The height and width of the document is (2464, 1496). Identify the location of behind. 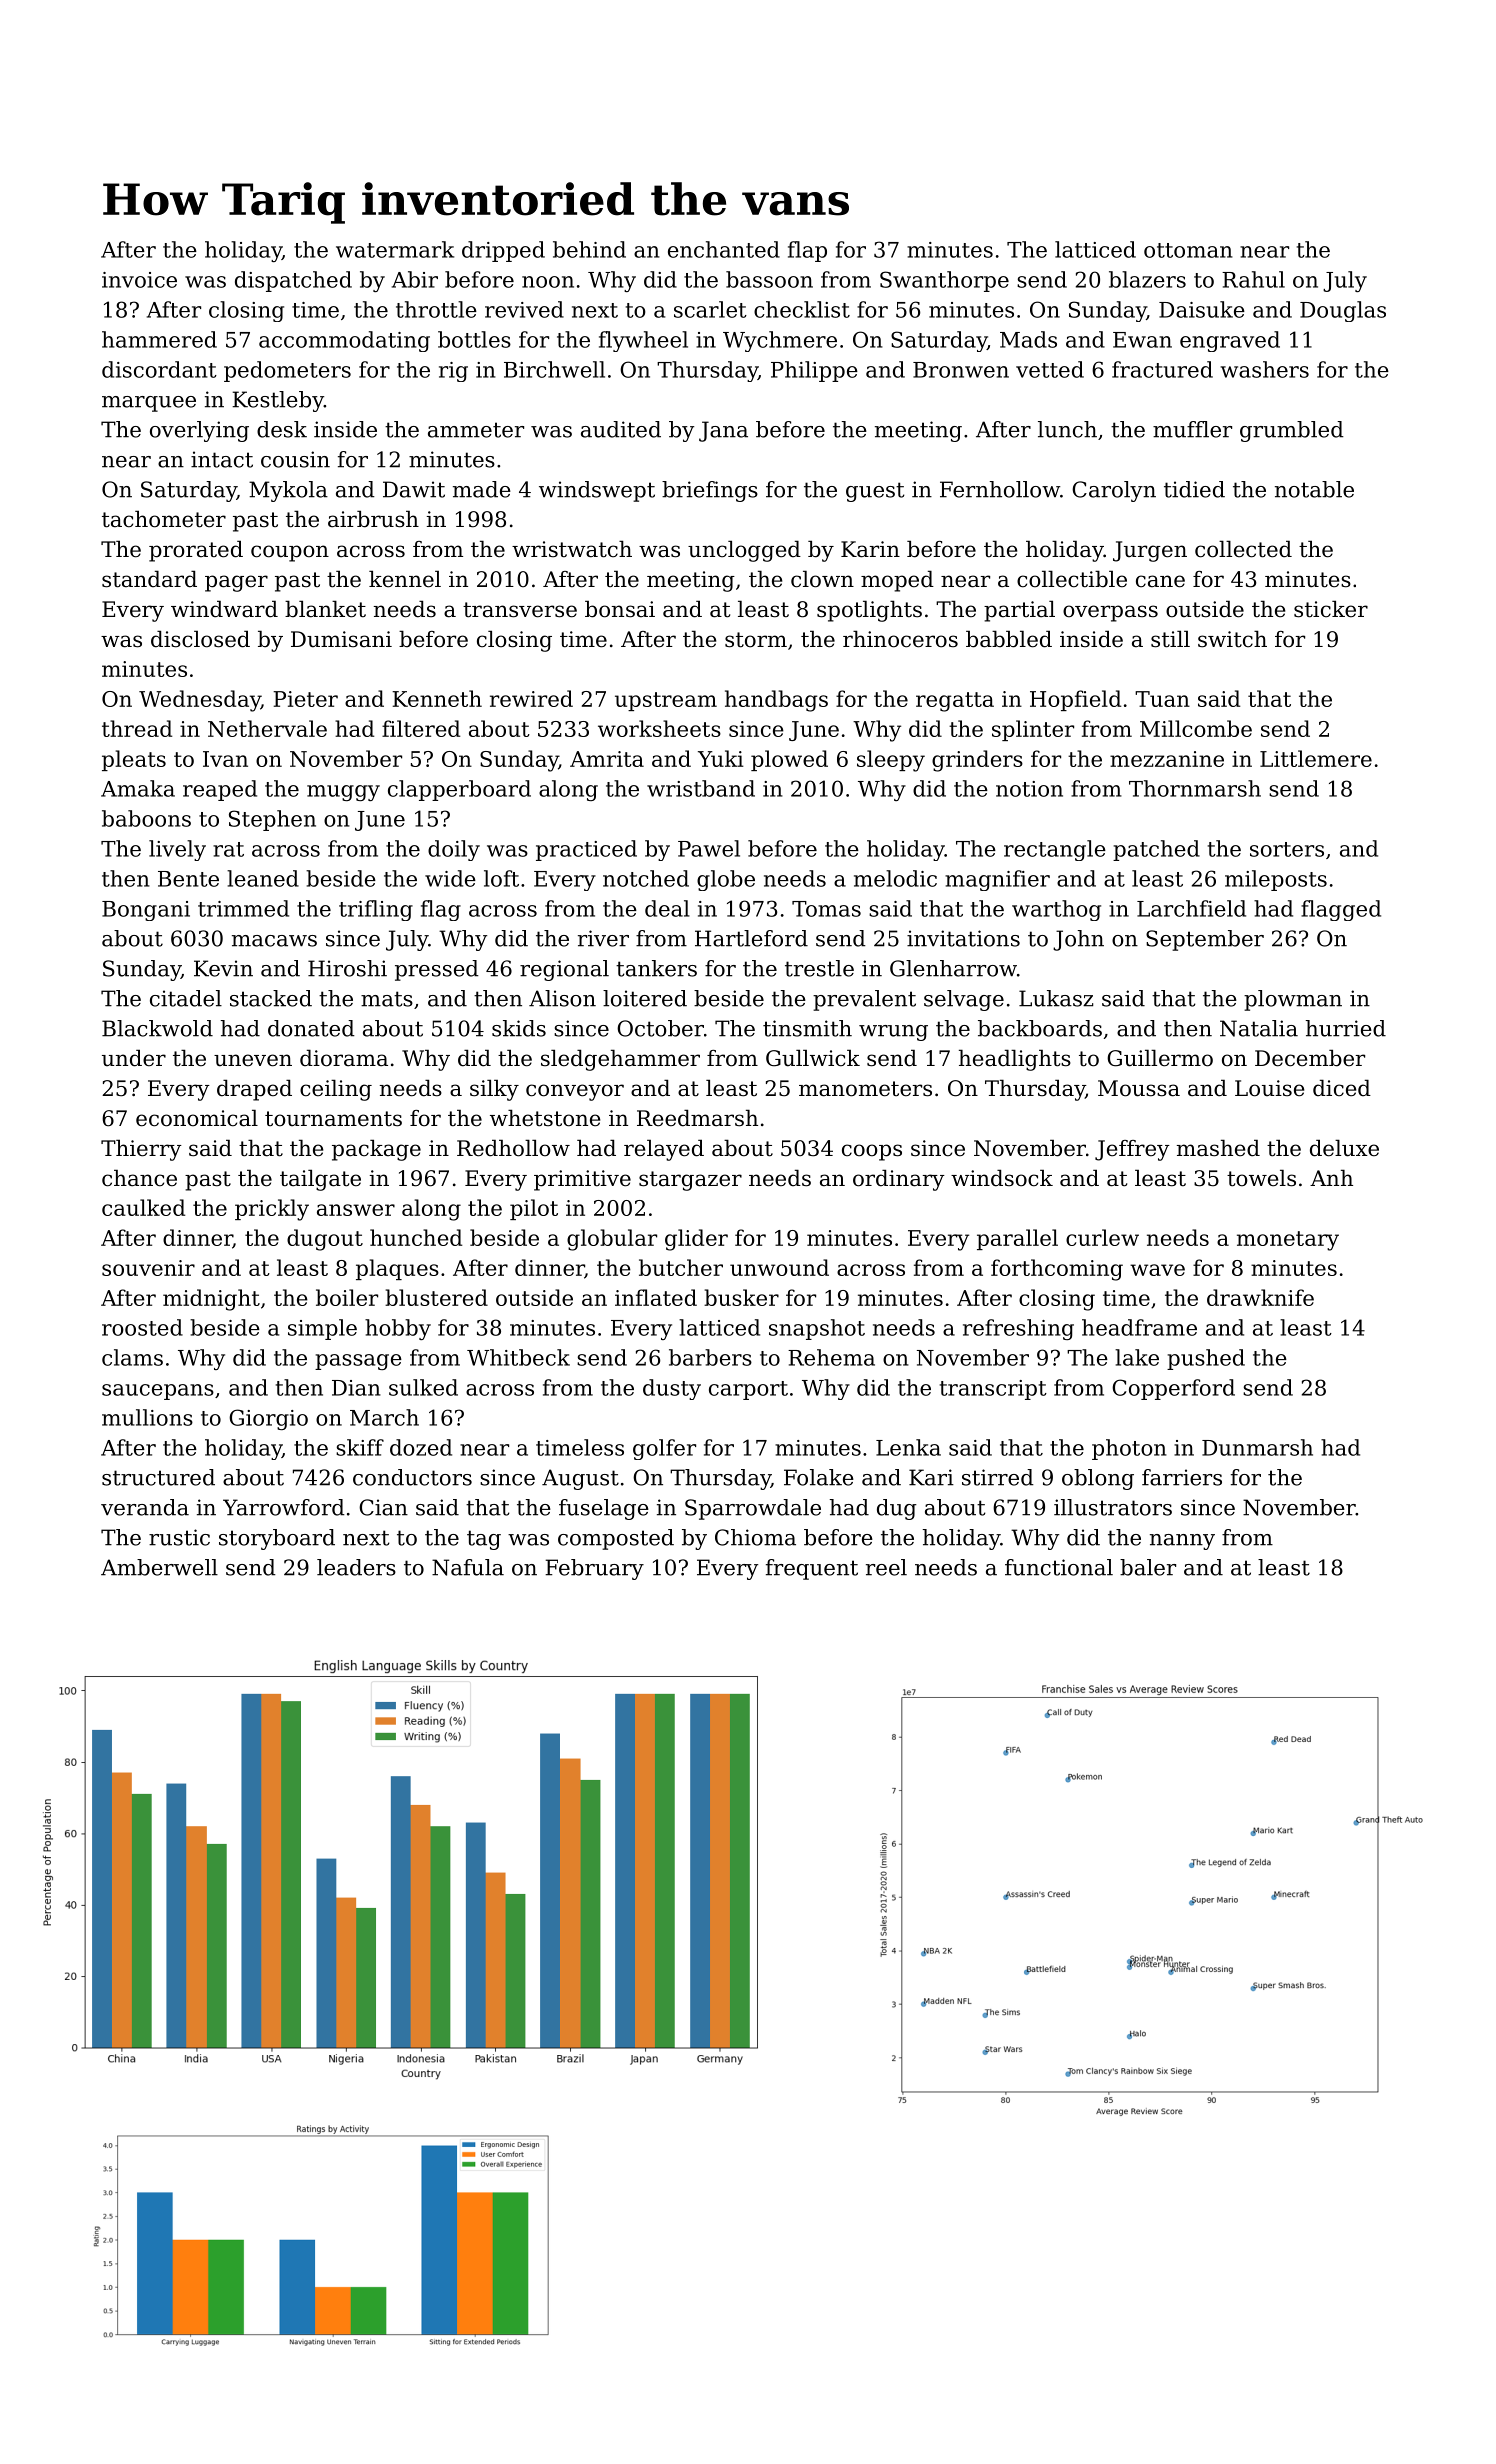
(589, 249).
